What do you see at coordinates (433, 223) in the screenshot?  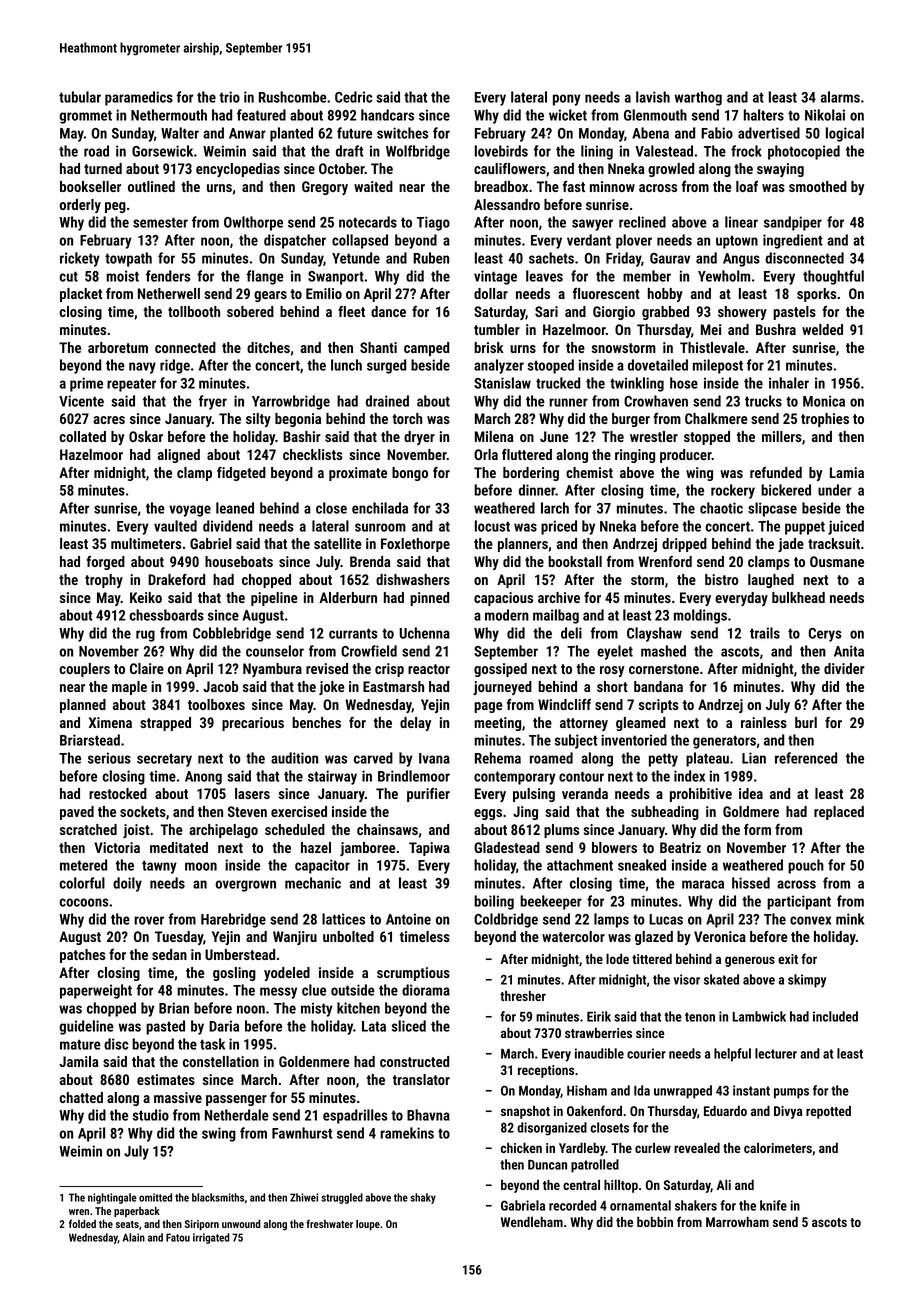 I see `Tiago` at bounding box center [433, 223].
